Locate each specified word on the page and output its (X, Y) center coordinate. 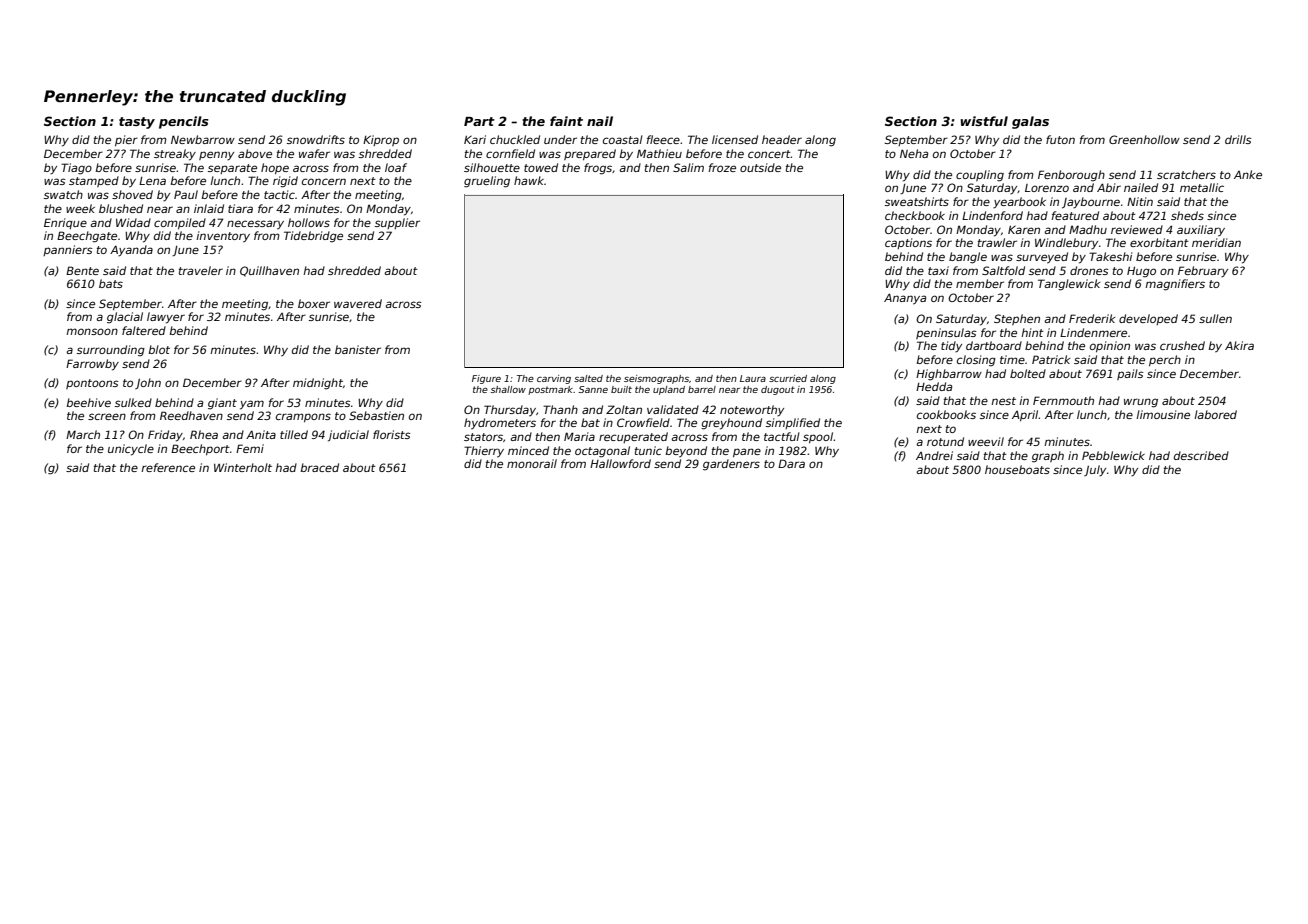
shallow (508, 389)
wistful (984, 121)
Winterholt (243, 467)
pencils (184, 122)
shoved (132, 194)
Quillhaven (269, 271)
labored (1215, 414)
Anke (1248, 174)
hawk (529, 180)
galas (1030, 122)
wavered (358, 303)
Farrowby (92, 365)
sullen (1215, 318)
